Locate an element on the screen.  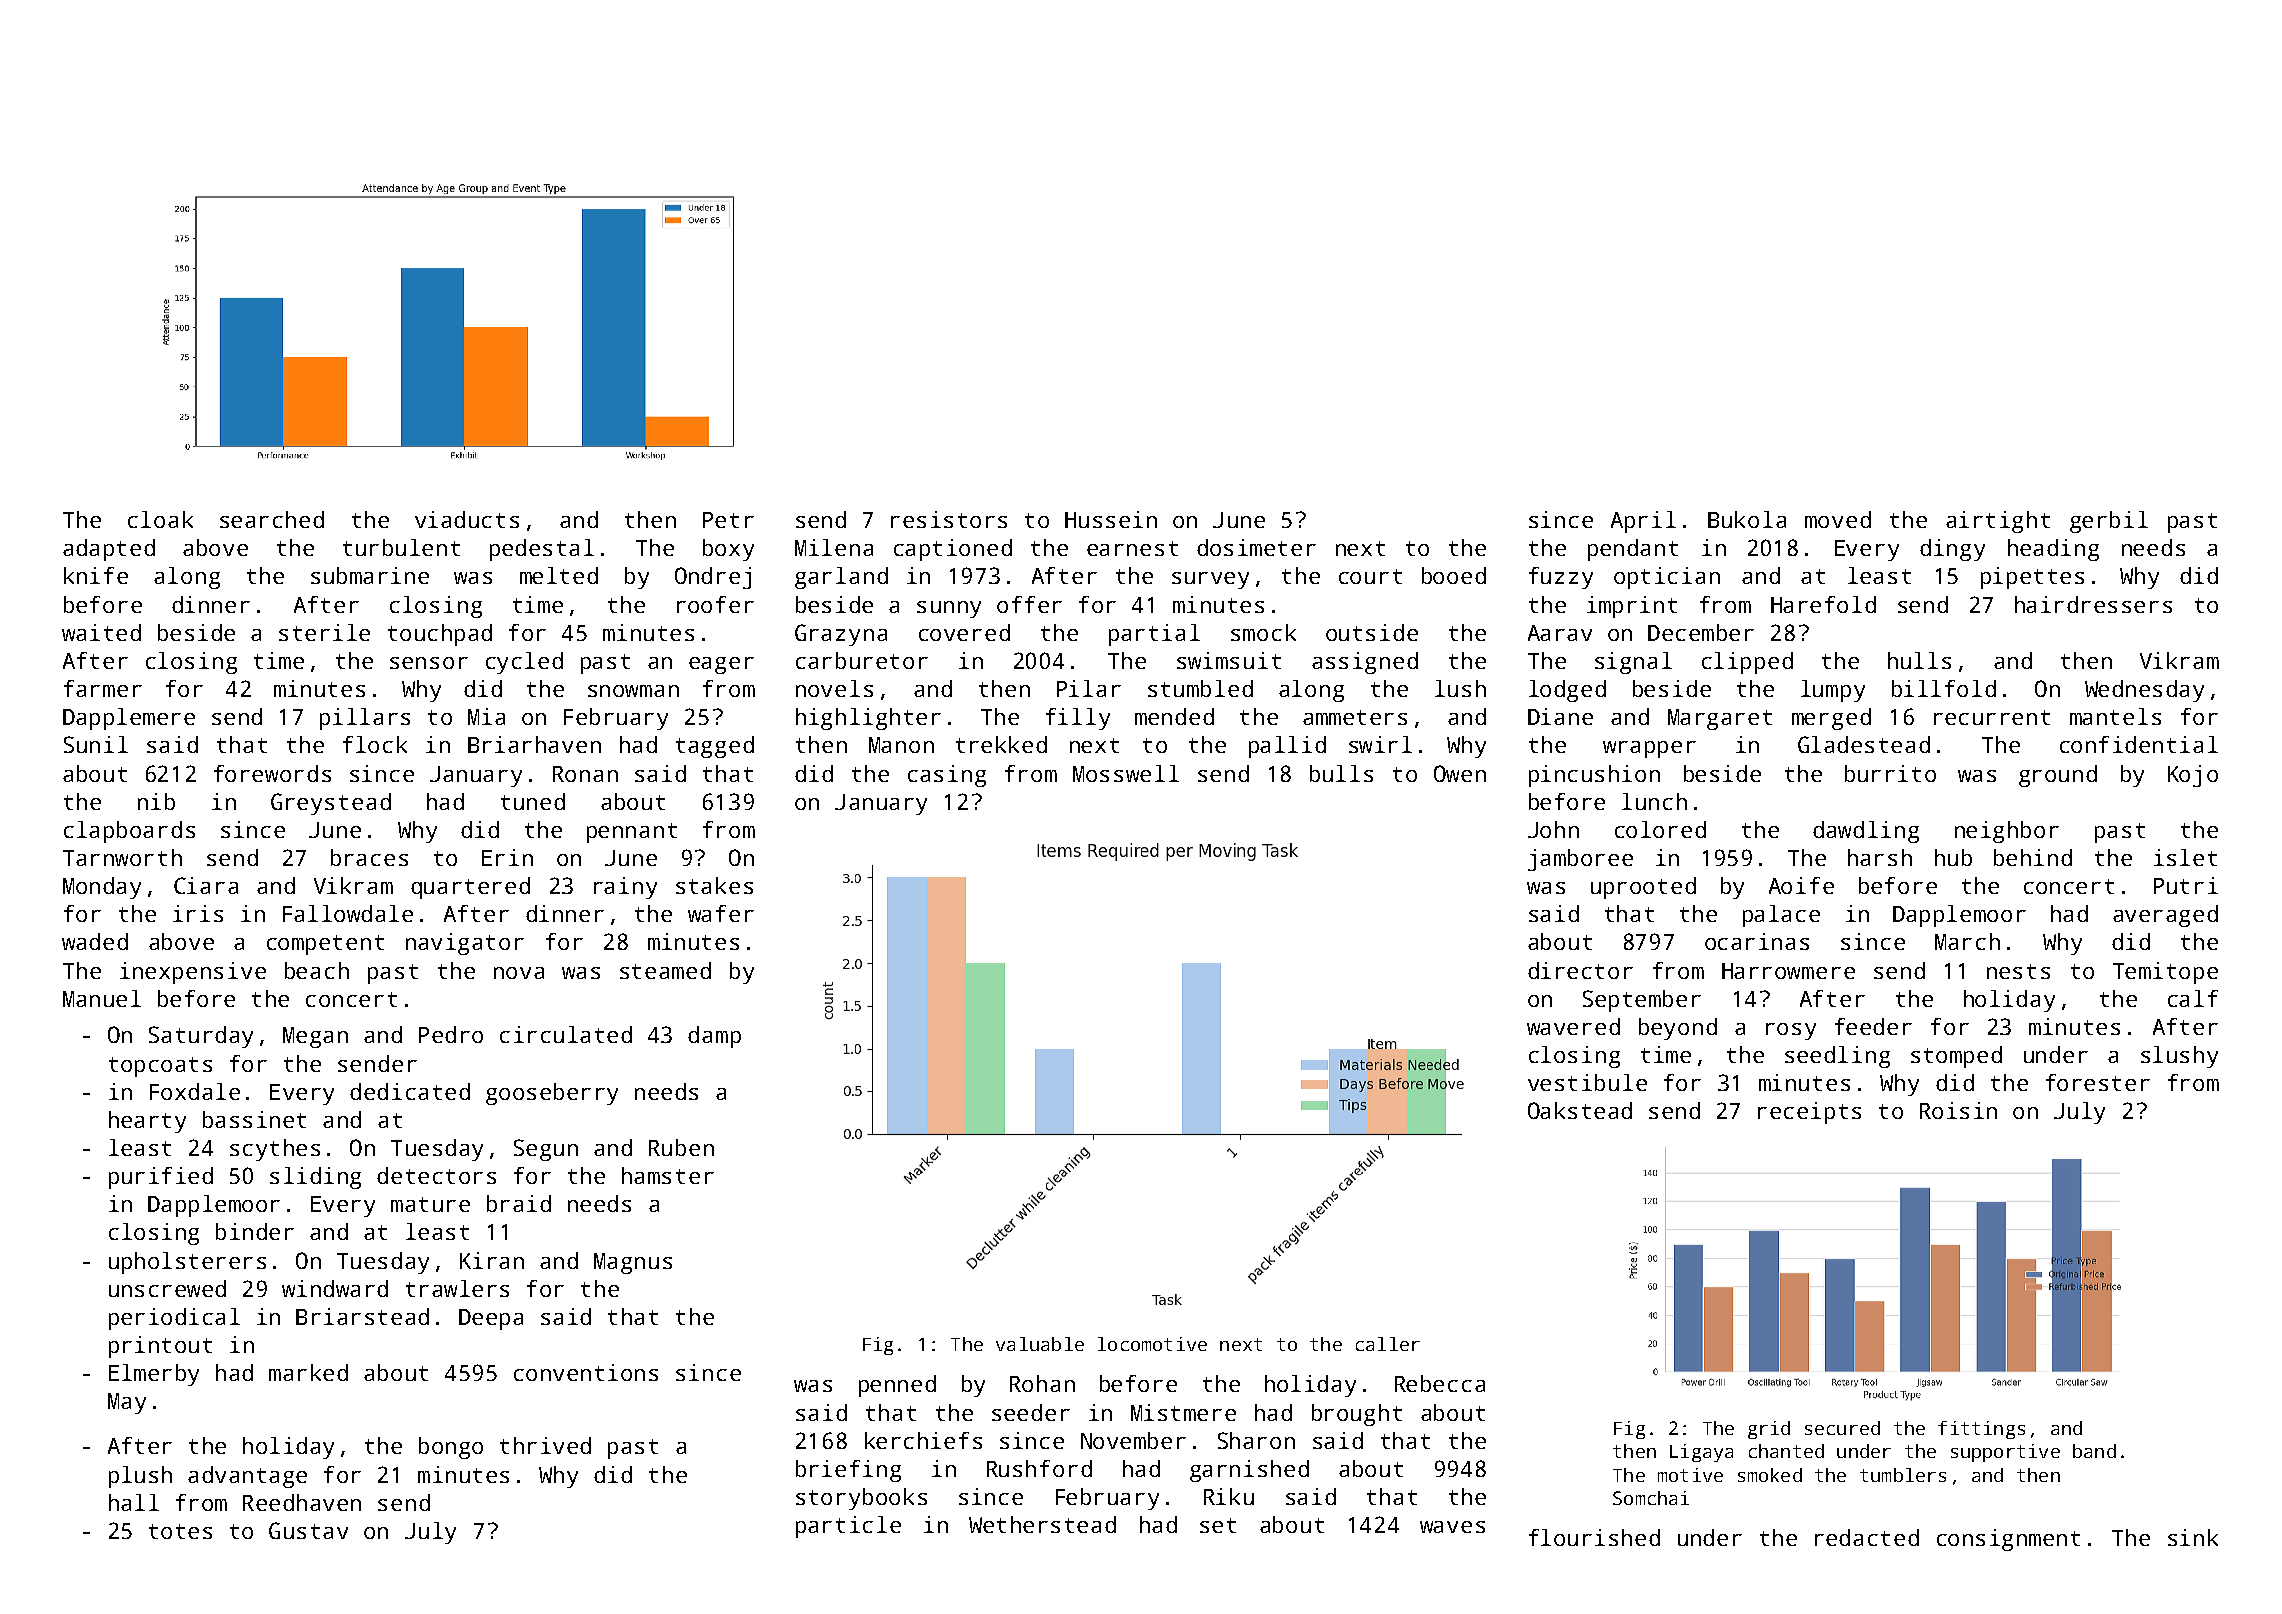
circulated is located at coordinates (566, 1034).
